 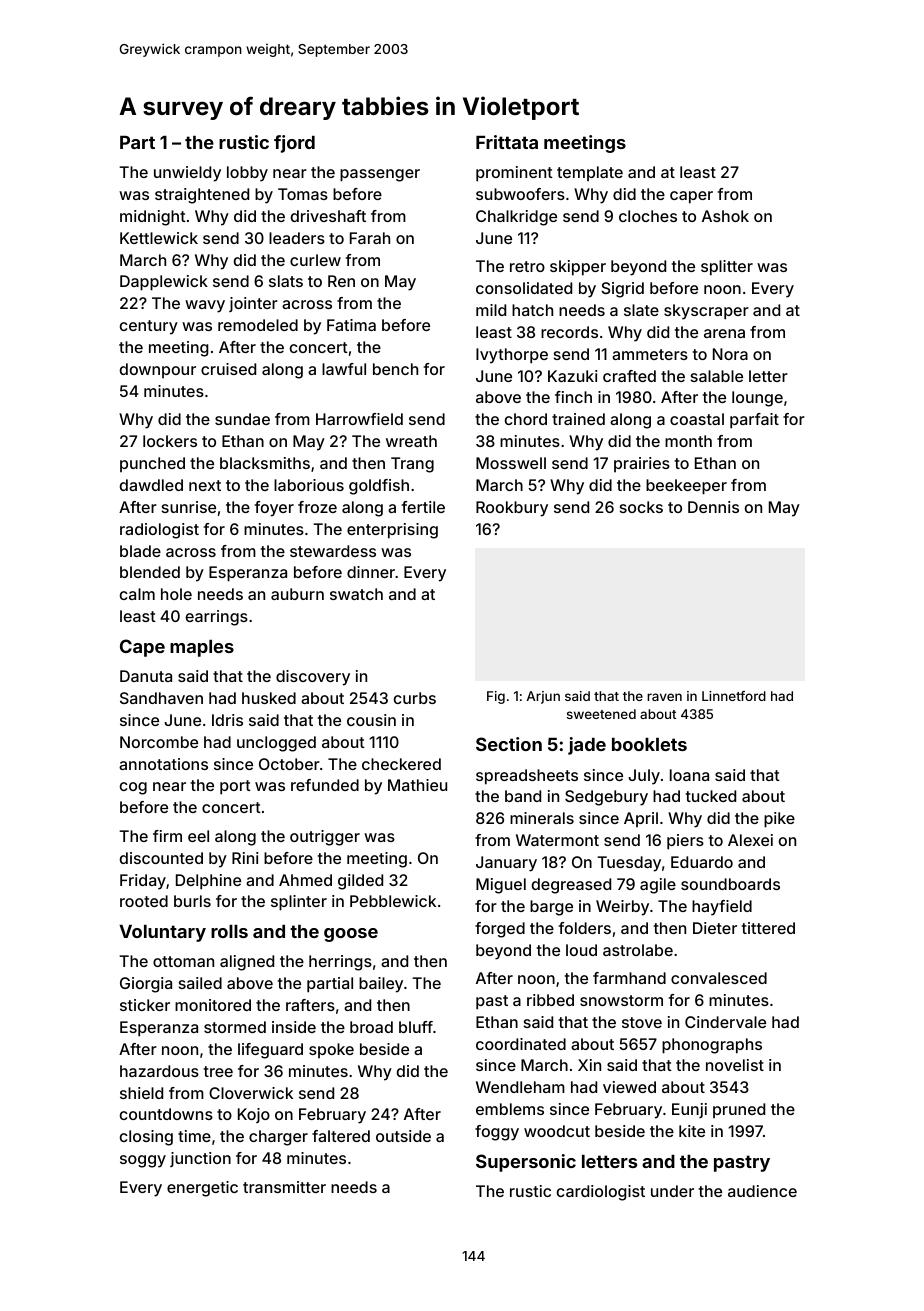 What do you see at coordinates (664, 697) in the page?
I see `raven` at bounding box center [664, 697].
